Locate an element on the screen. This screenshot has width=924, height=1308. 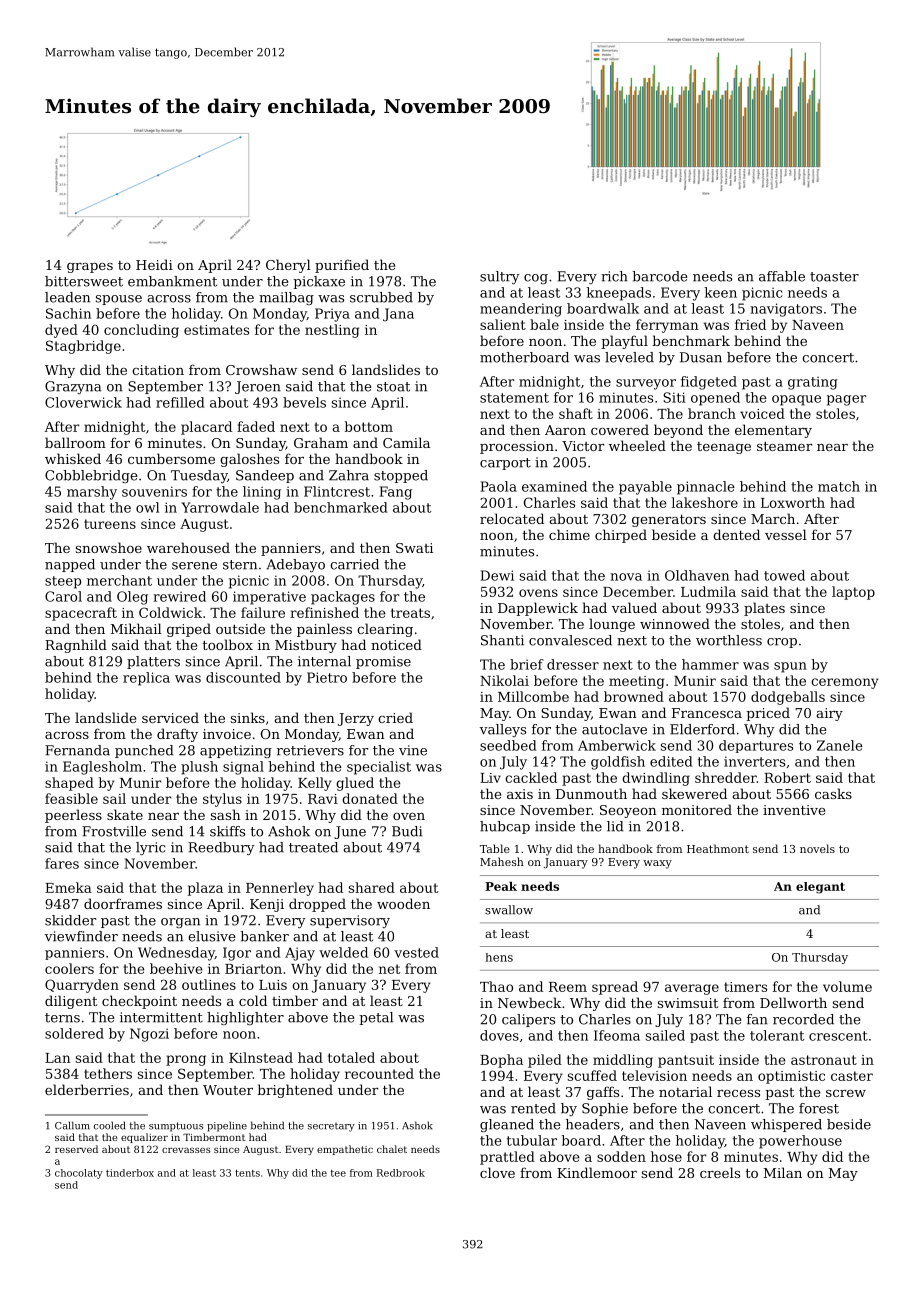
Heidi is located at coordinates (154, 264).
